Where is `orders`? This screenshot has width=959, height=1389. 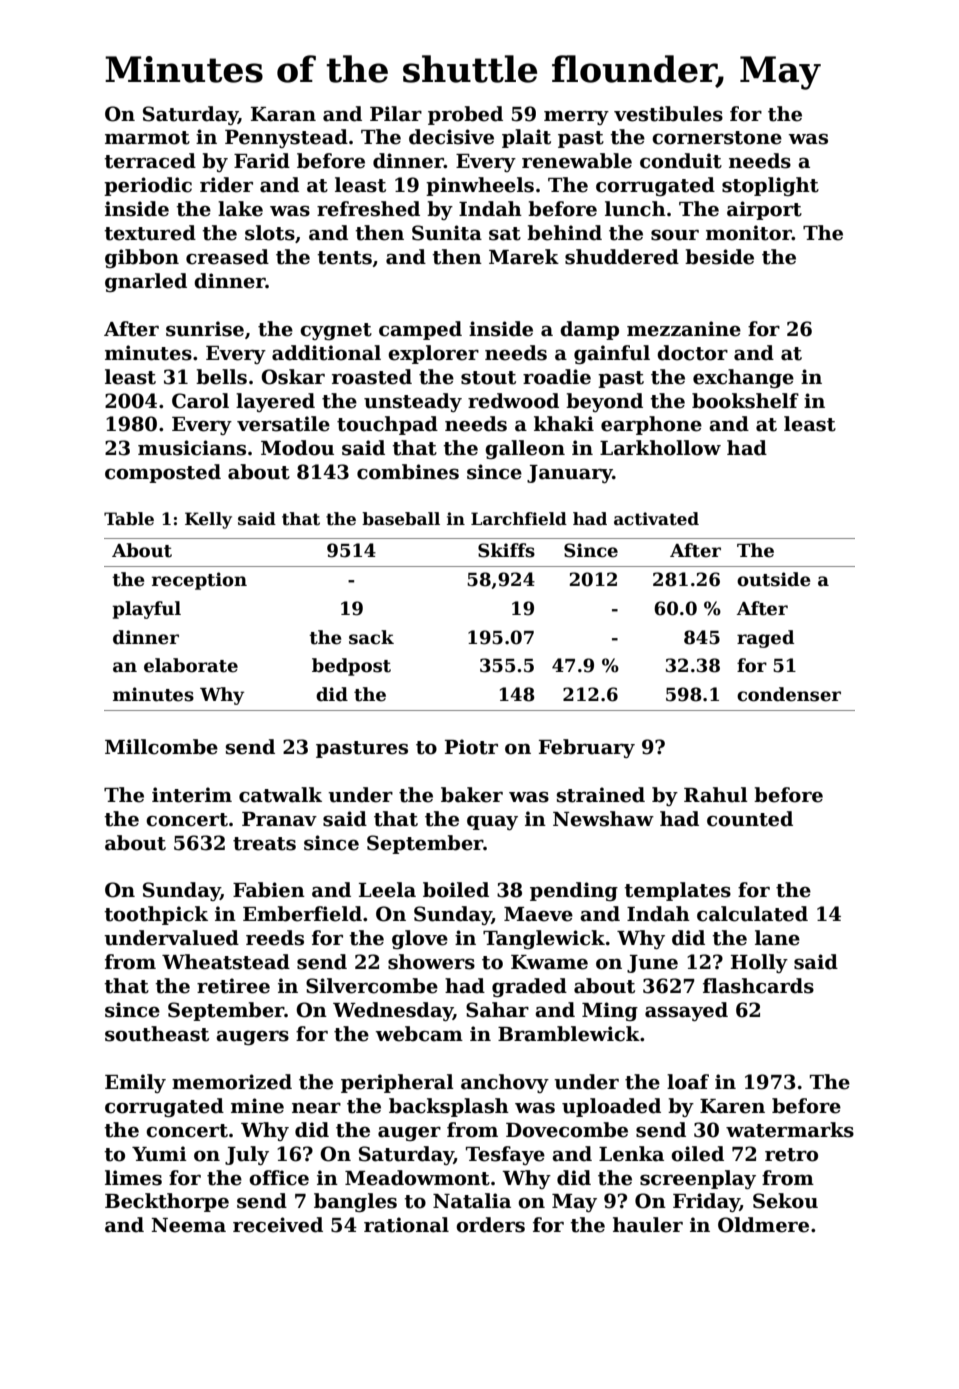 orders is located at coordinates (490, 1225).
